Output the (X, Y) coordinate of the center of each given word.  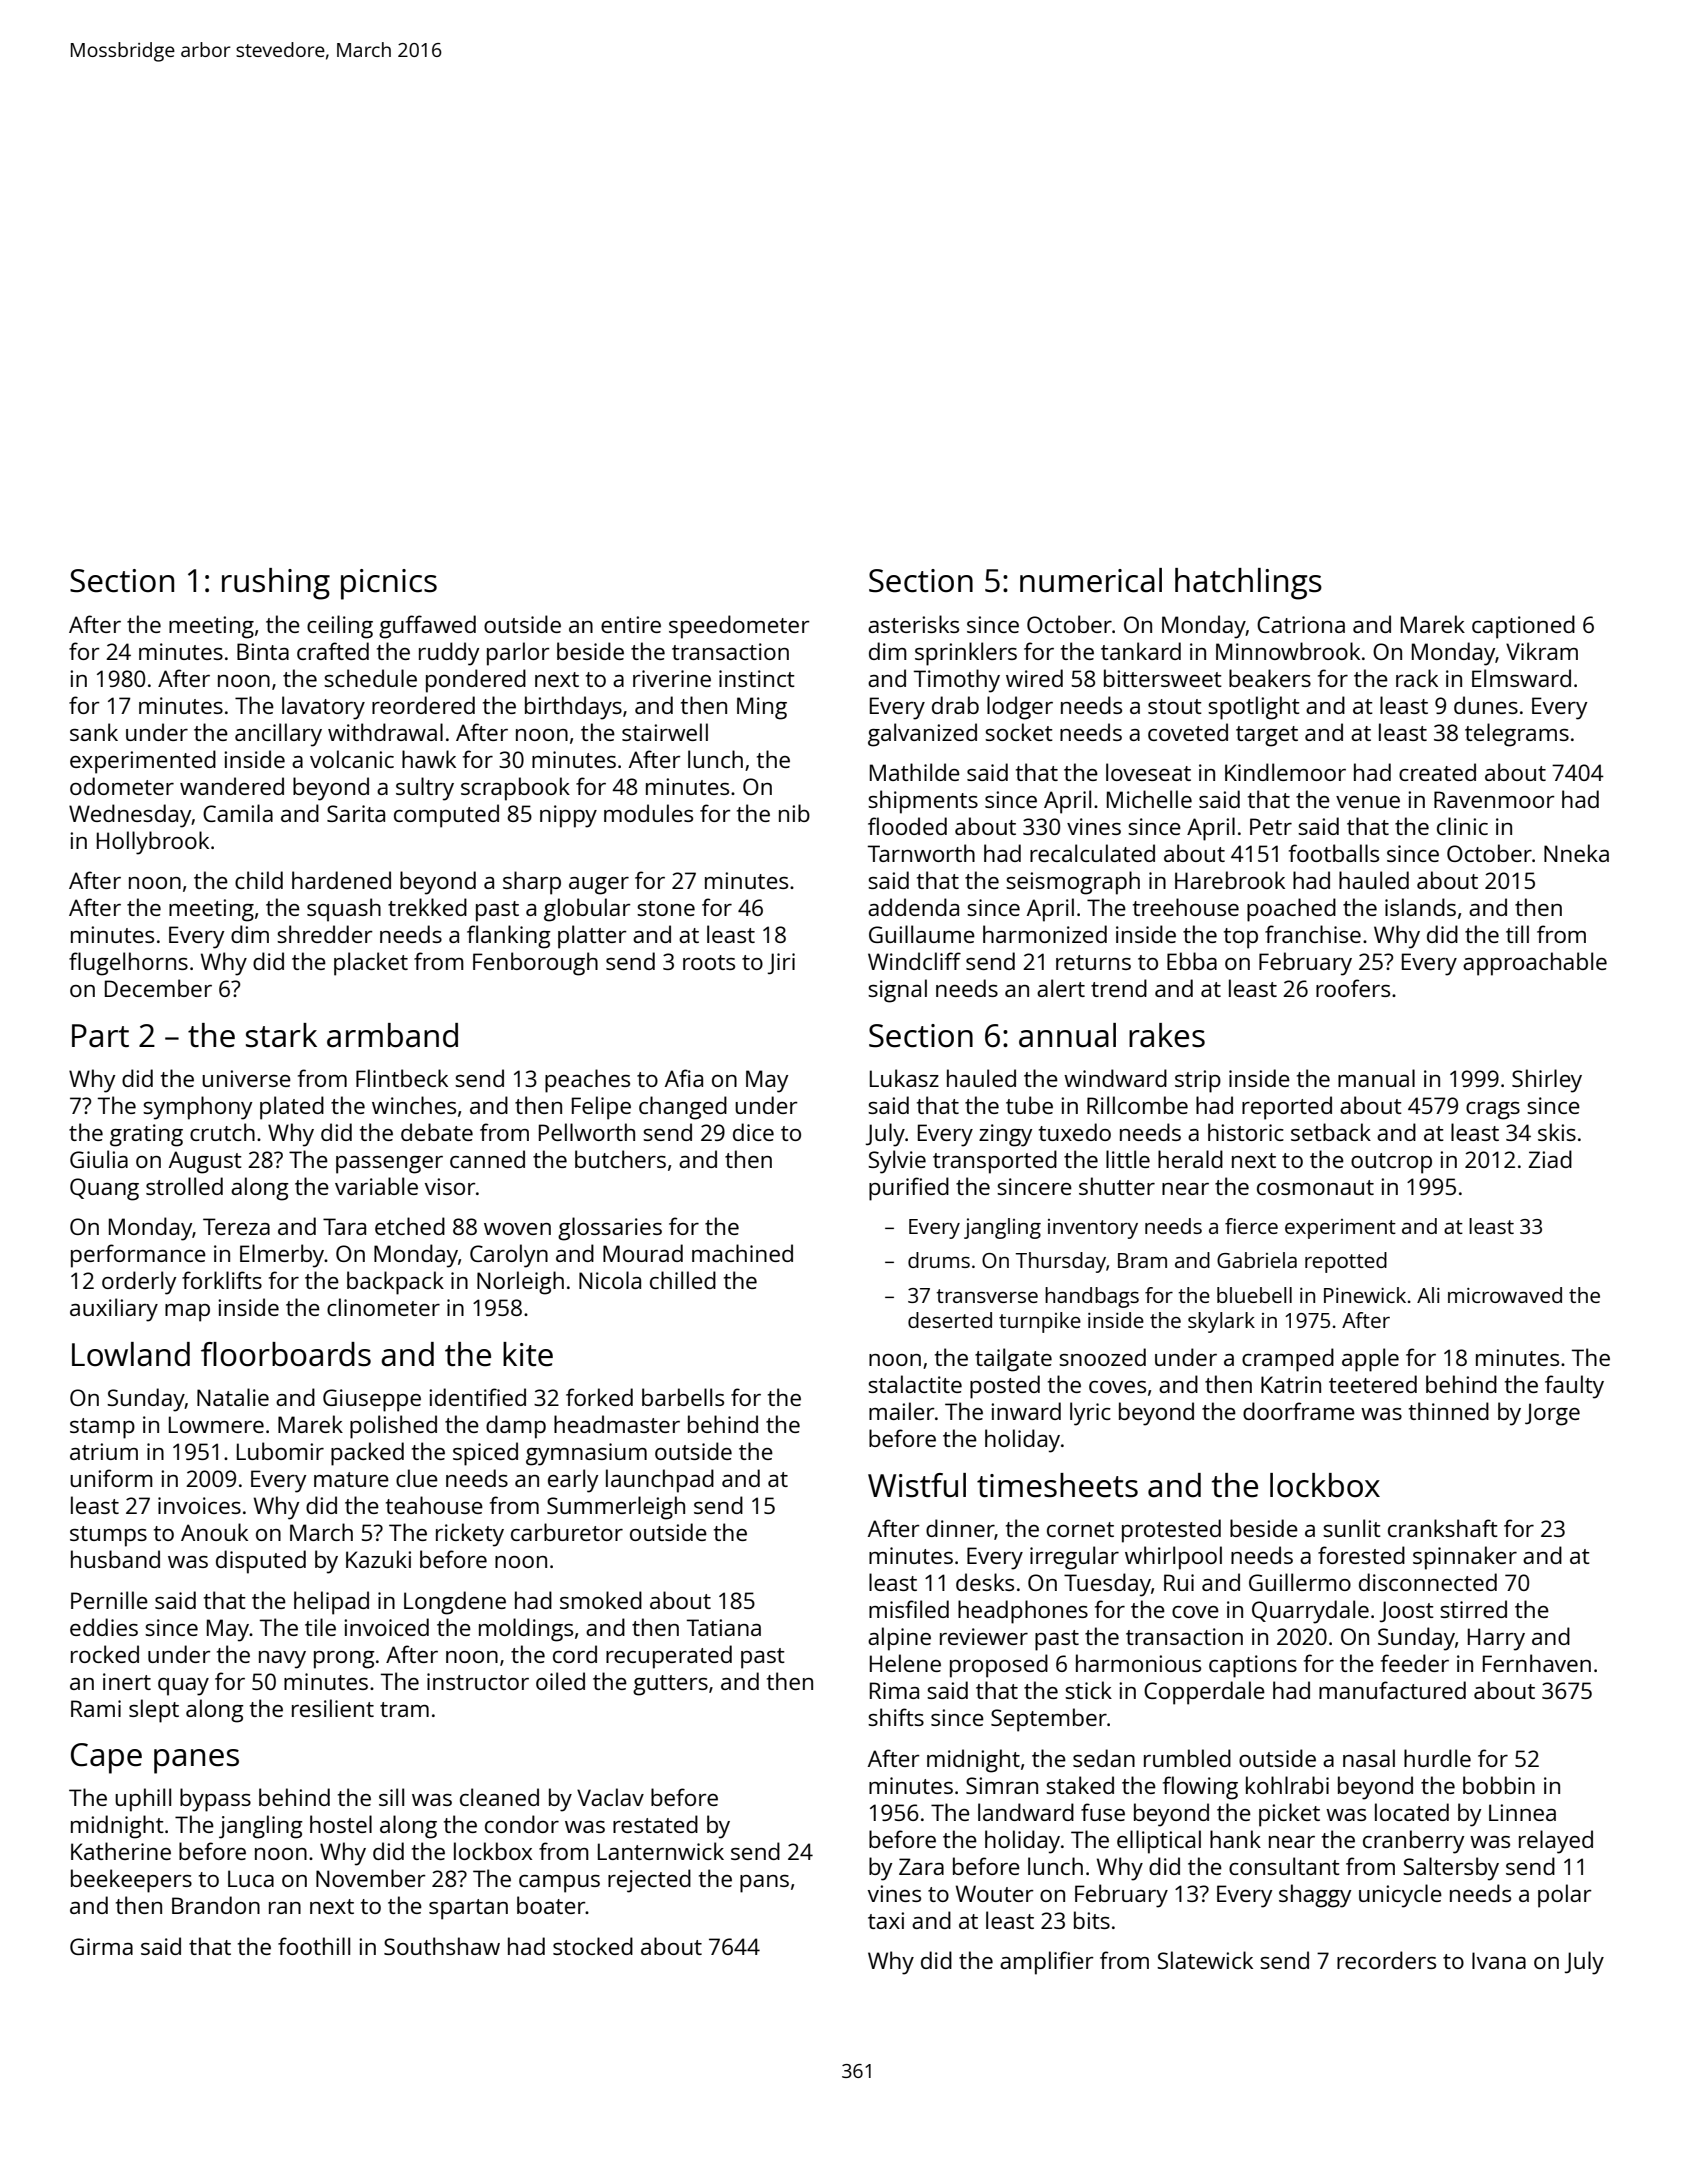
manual (1376, 1078)
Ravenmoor (1494, 799)
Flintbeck (402, 1078)
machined (742, 1253)
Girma (101, 1946)
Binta (263, 651)
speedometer (739, 627)
